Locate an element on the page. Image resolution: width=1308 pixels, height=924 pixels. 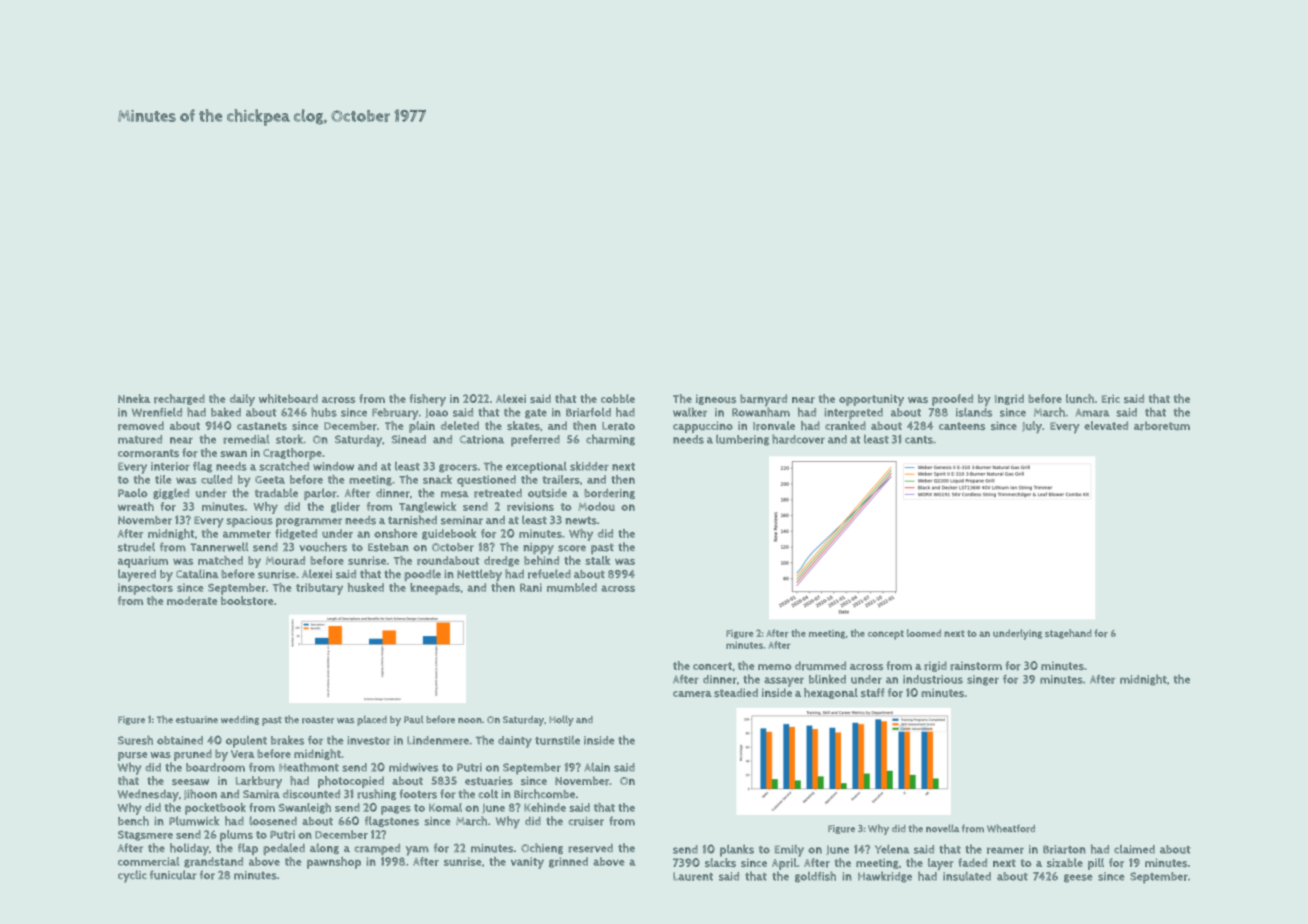
funicular is located at coordinates (173, 875).
